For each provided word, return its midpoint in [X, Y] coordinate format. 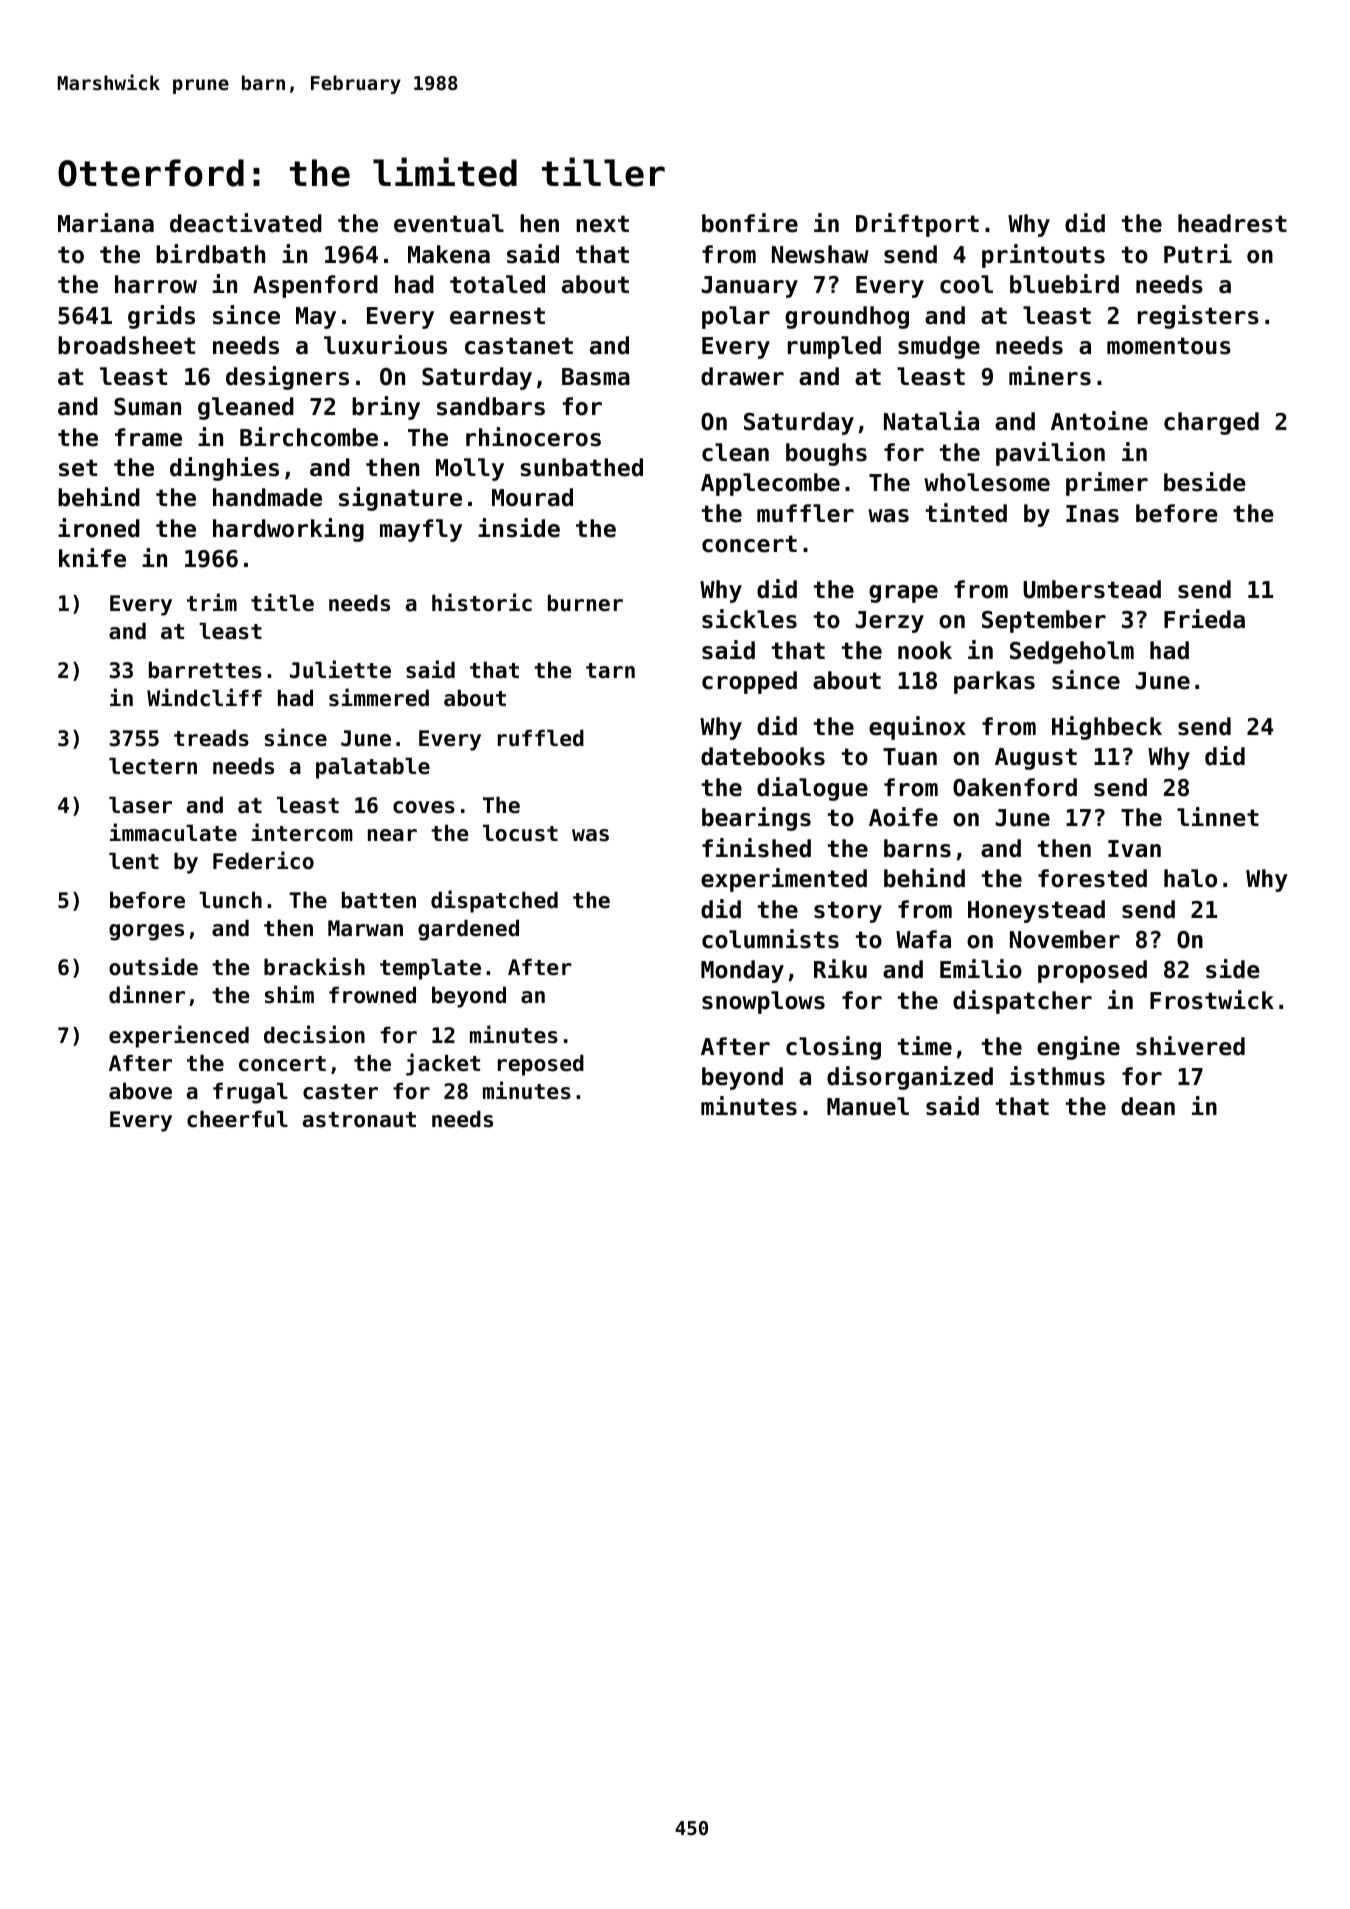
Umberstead [1092, 589]
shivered [1190, 1046]
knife [92, 558]
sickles [749, 619]
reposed [541, 1065]
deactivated [246, 223]
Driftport [917, 225]
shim [289, 994]
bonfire [750, 223]
